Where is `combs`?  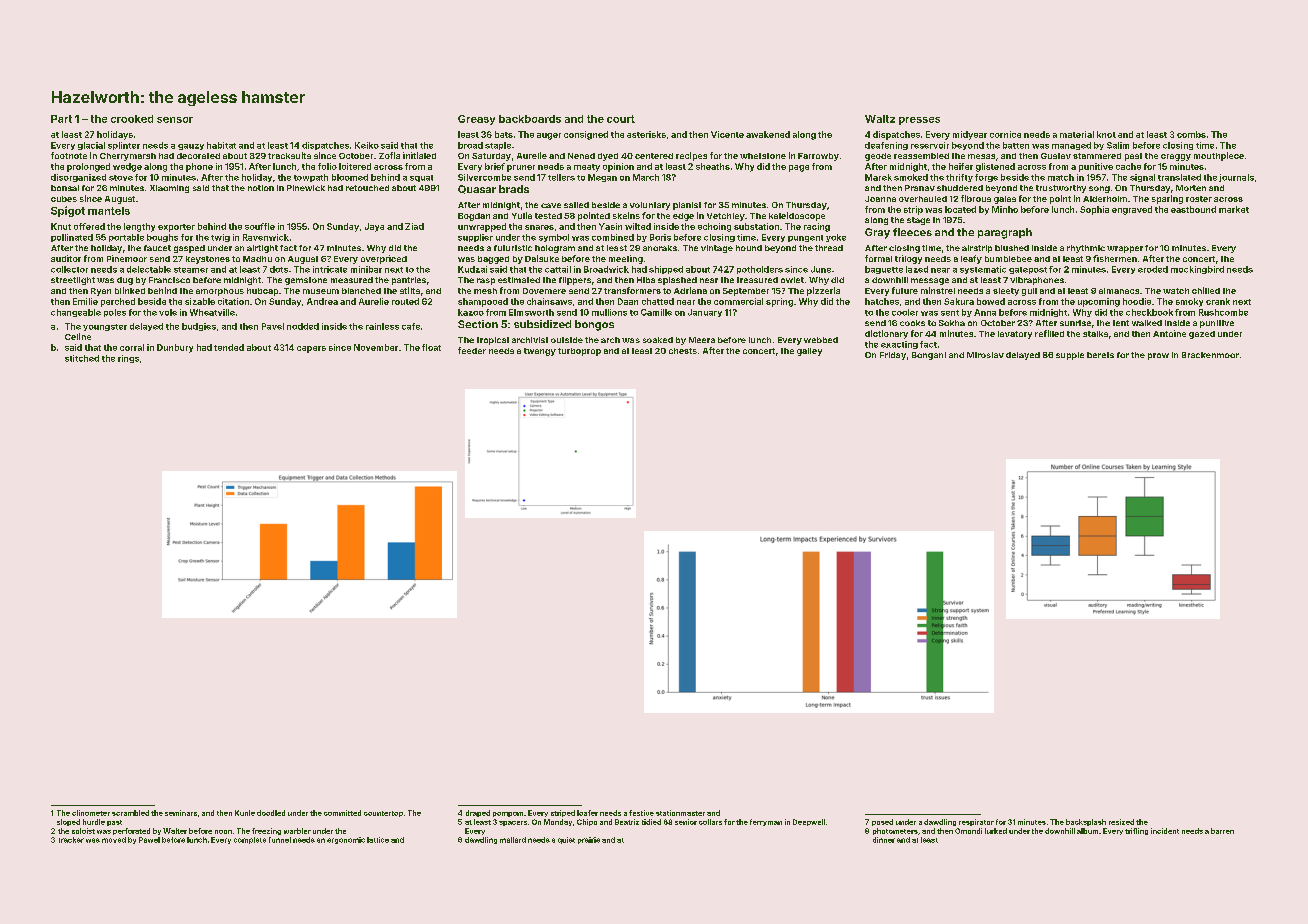 combs is located at coordinates (1191, 134).
